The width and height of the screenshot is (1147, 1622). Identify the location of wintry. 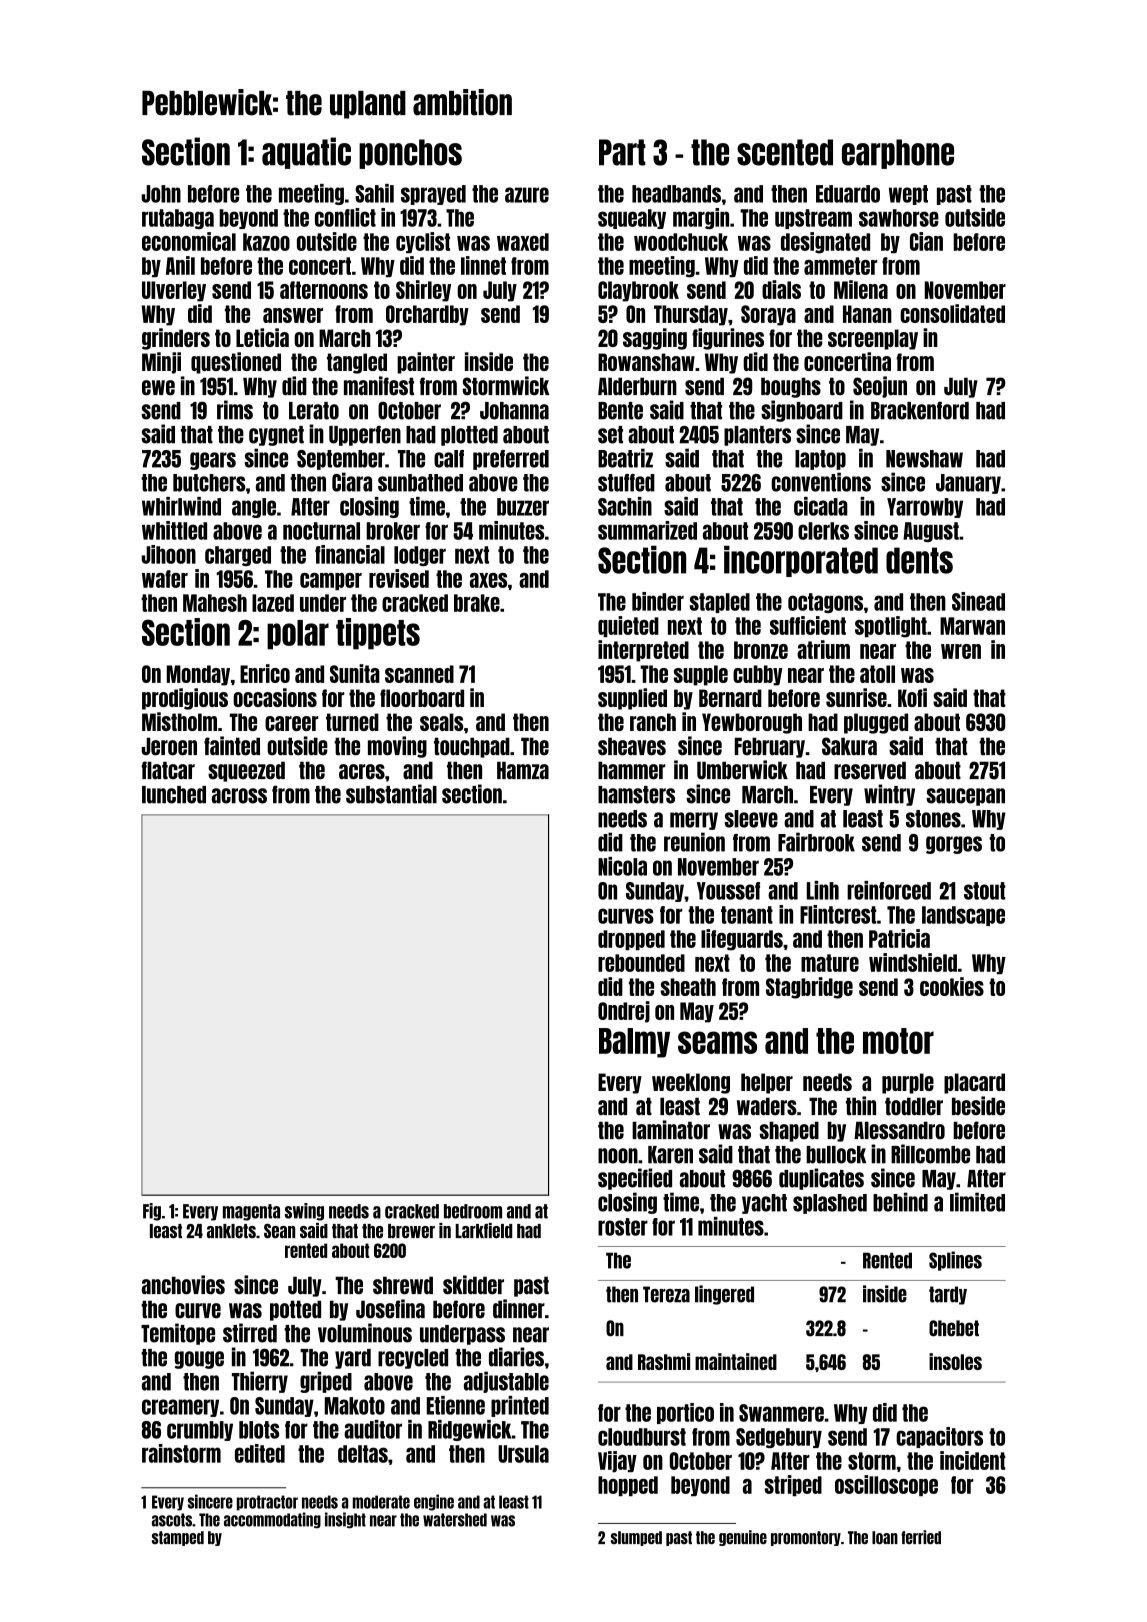
(889, 795).
